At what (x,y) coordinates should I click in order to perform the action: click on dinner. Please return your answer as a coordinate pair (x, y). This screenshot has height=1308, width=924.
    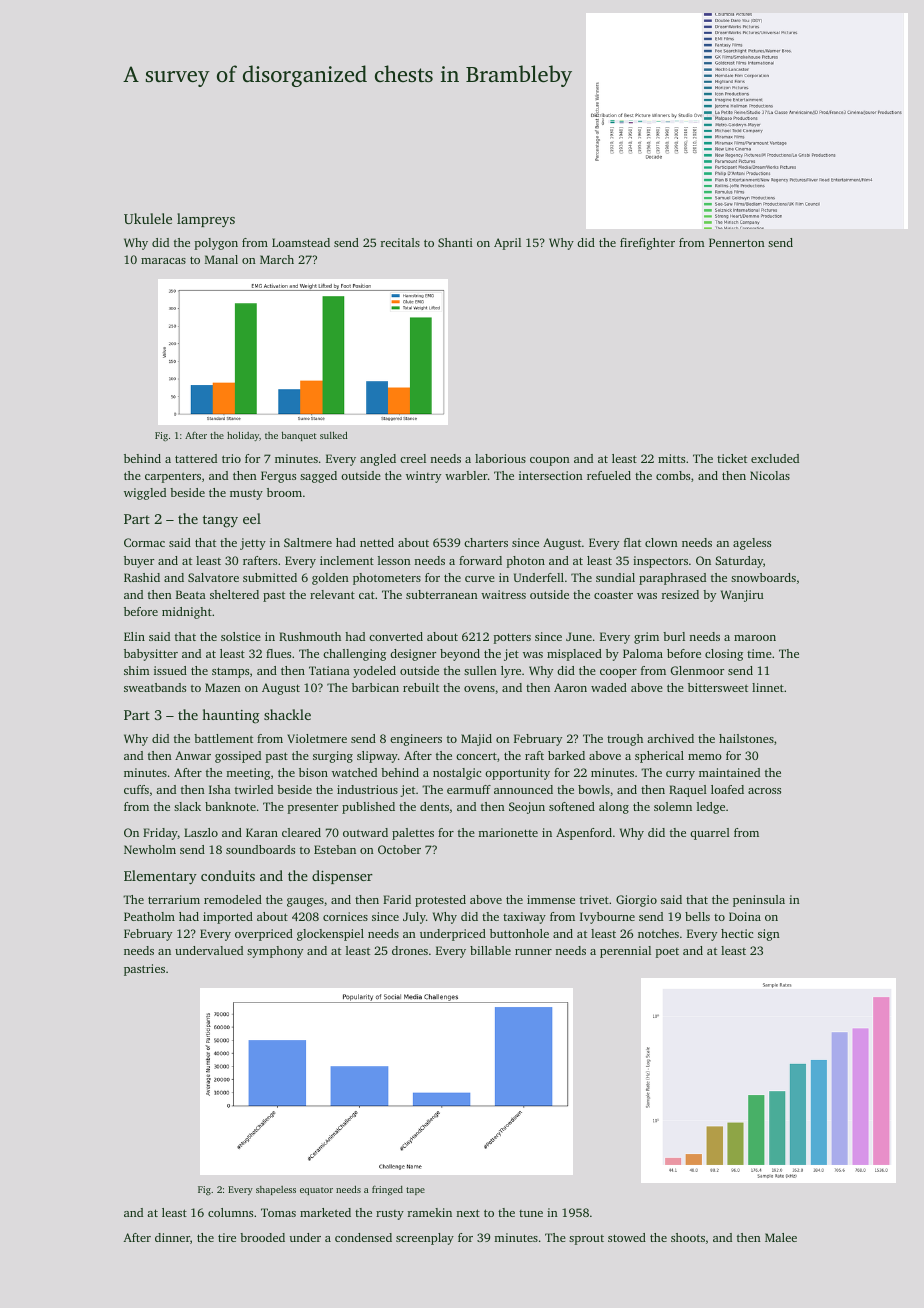
    Looking at the image, I should click on (172, 1237).
